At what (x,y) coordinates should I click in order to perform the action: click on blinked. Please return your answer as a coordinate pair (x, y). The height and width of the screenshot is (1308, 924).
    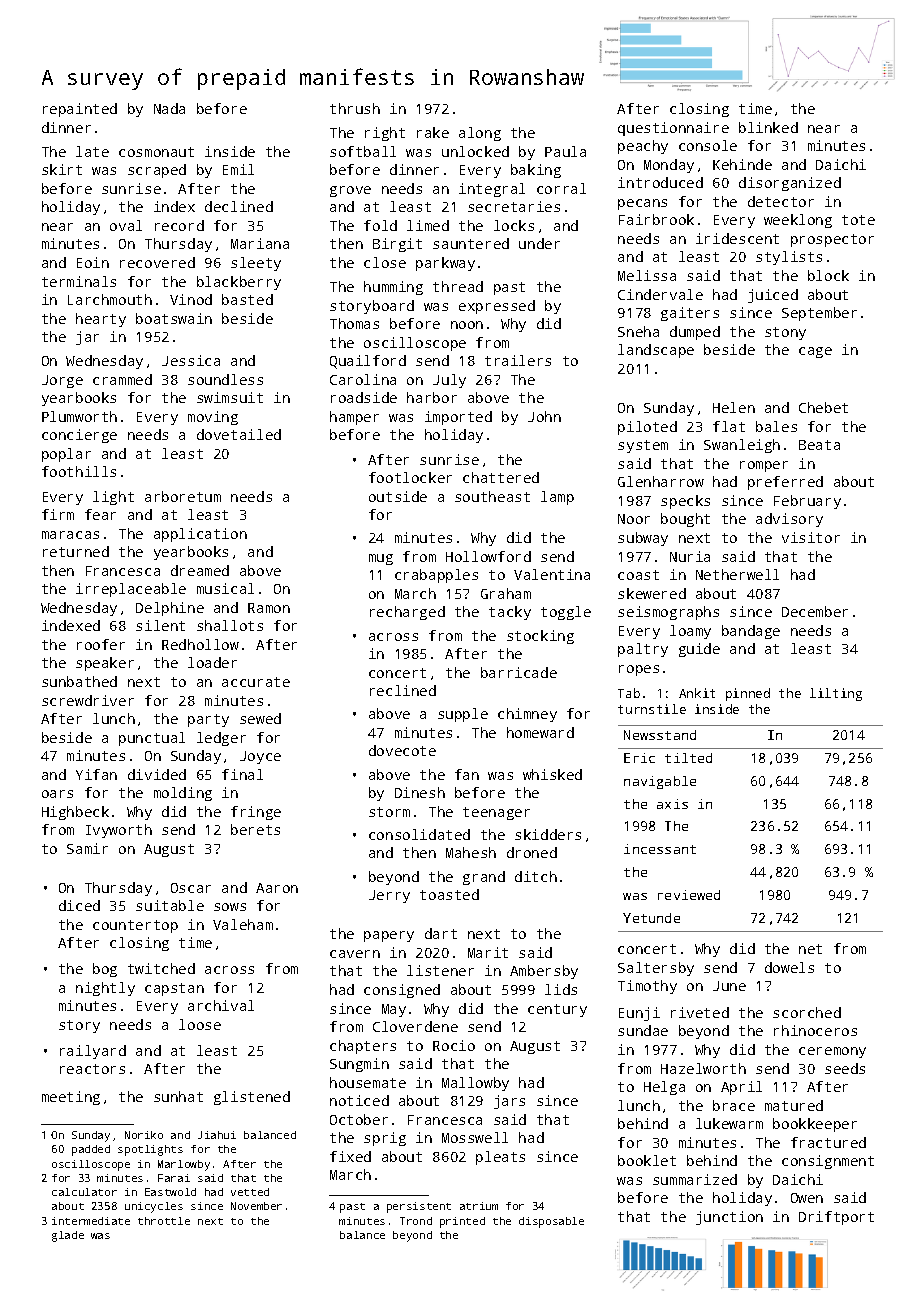
    Looking at the image, I should click on (768, 127).
